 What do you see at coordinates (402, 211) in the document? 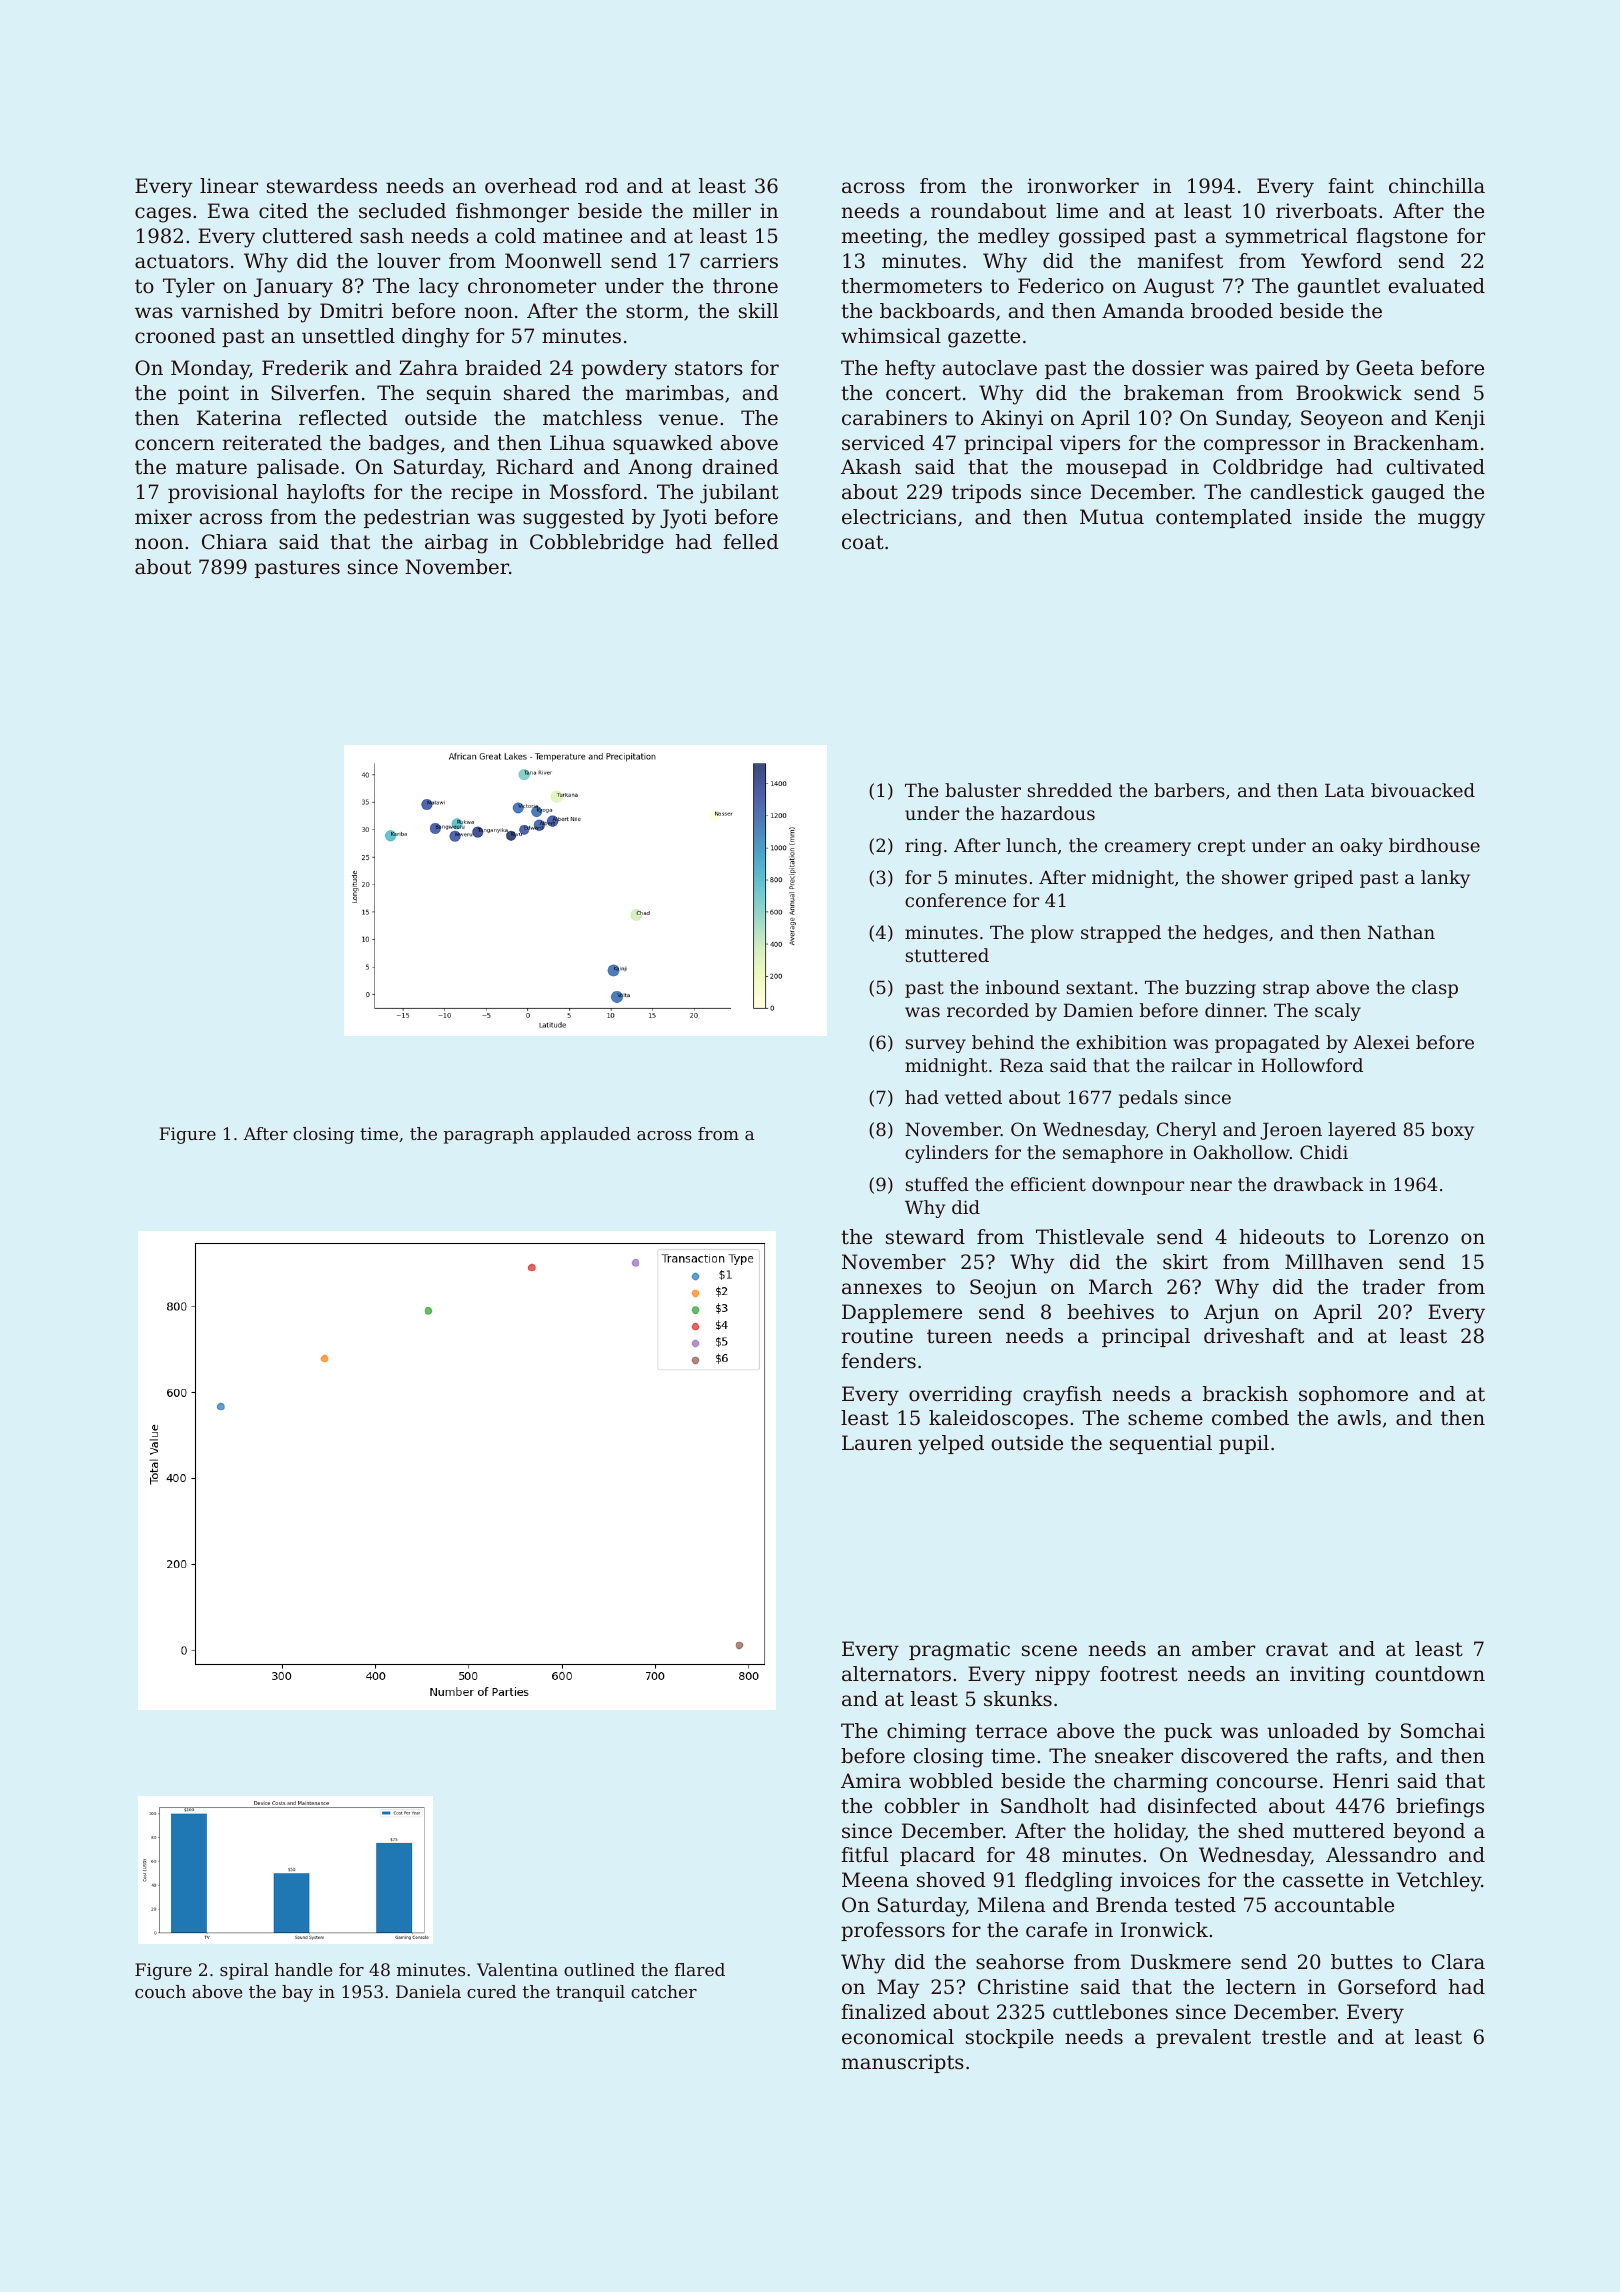
I see `secluded` at bounding box center [402, 211].
